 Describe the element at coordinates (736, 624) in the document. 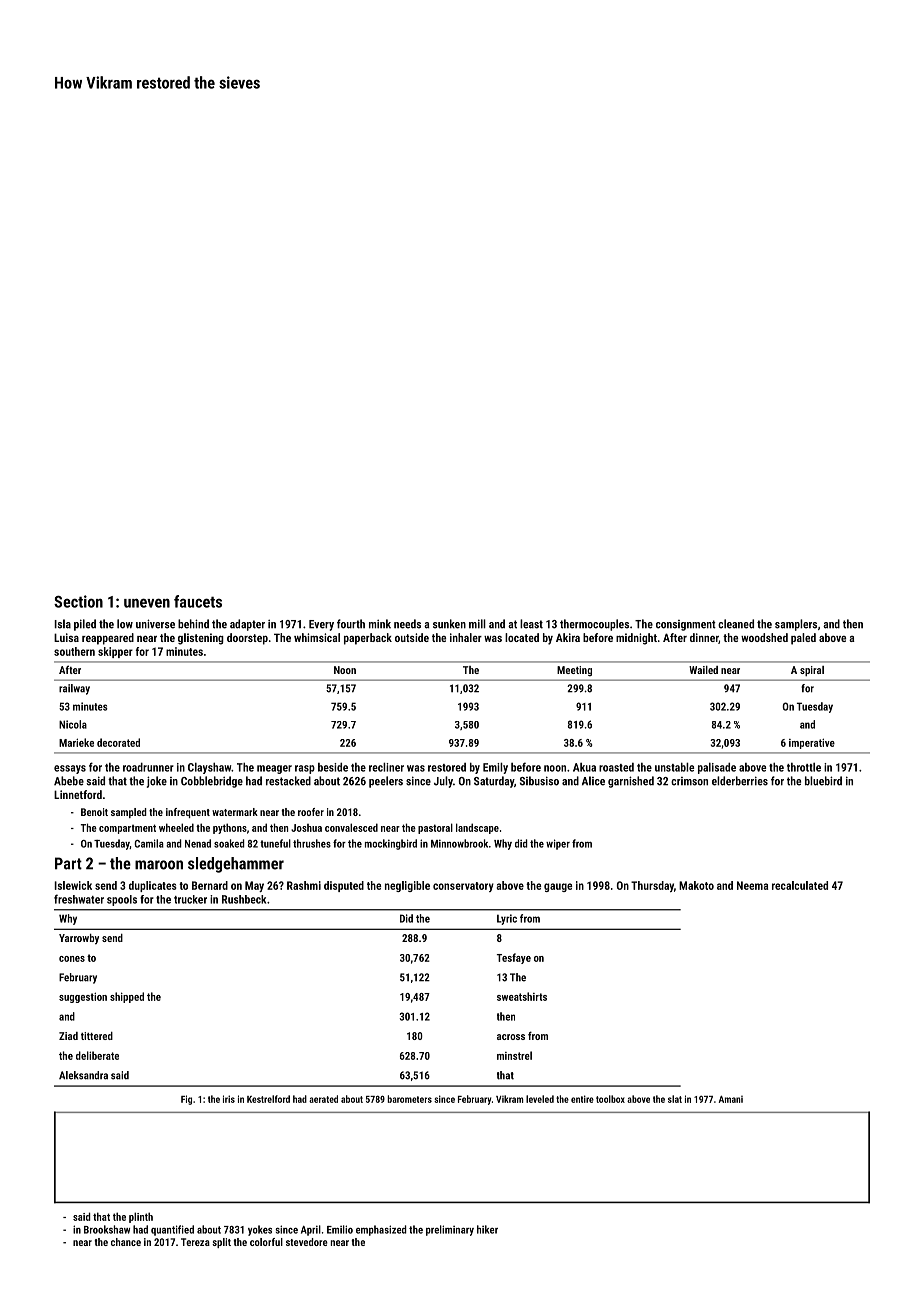

I see `cleaned` at that location.
